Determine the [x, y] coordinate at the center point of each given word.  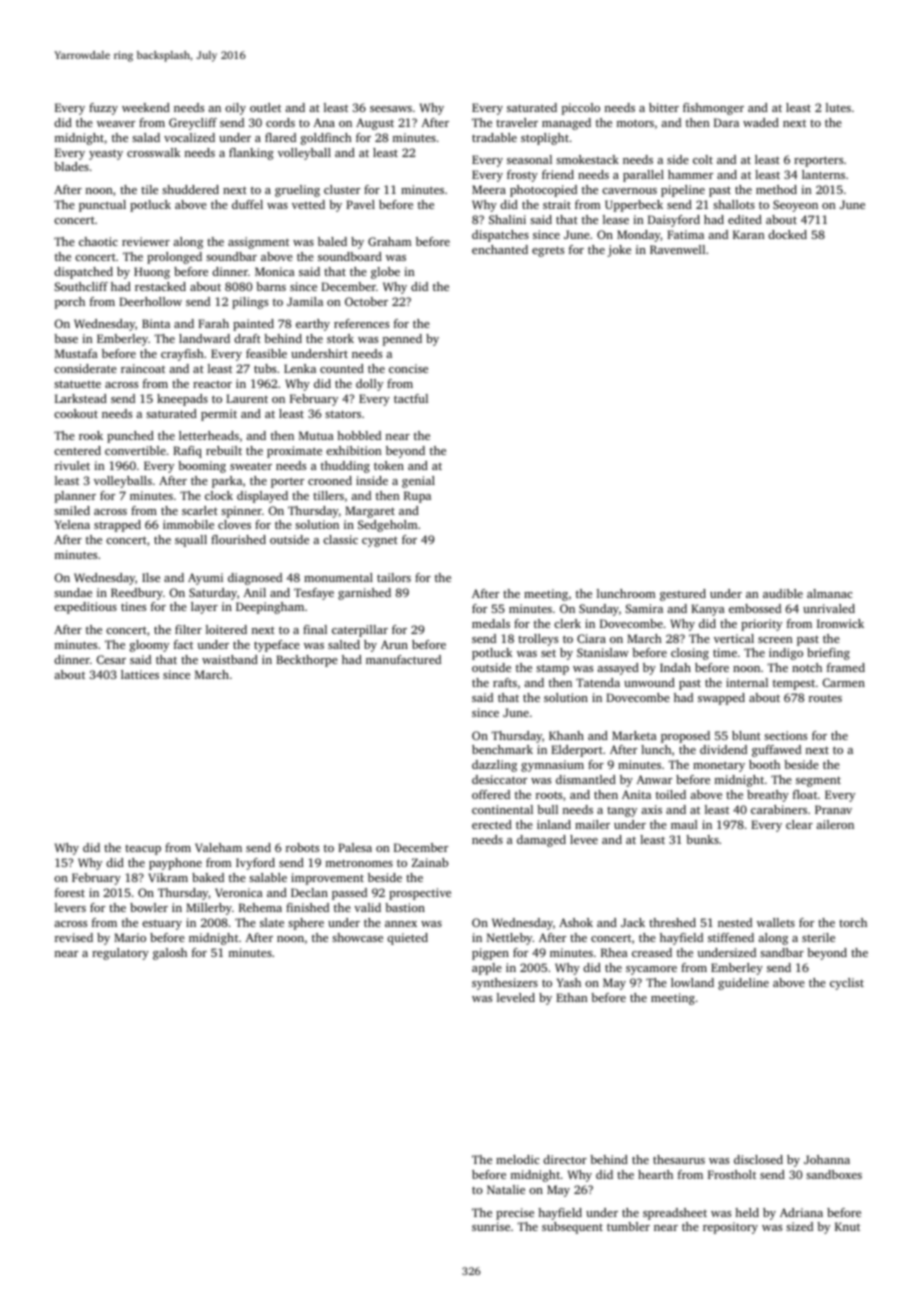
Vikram [168, 877]
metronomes [359, 863]
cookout [76, 413]
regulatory [120, 954]
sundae [73, 592]
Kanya [708, 610]
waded [761, 122]
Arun [394, 644]
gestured [683, 595]
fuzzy [103, 109]
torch [853, 922]
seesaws [391, 109]
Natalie [506, 1189]
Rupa [417, 497]
